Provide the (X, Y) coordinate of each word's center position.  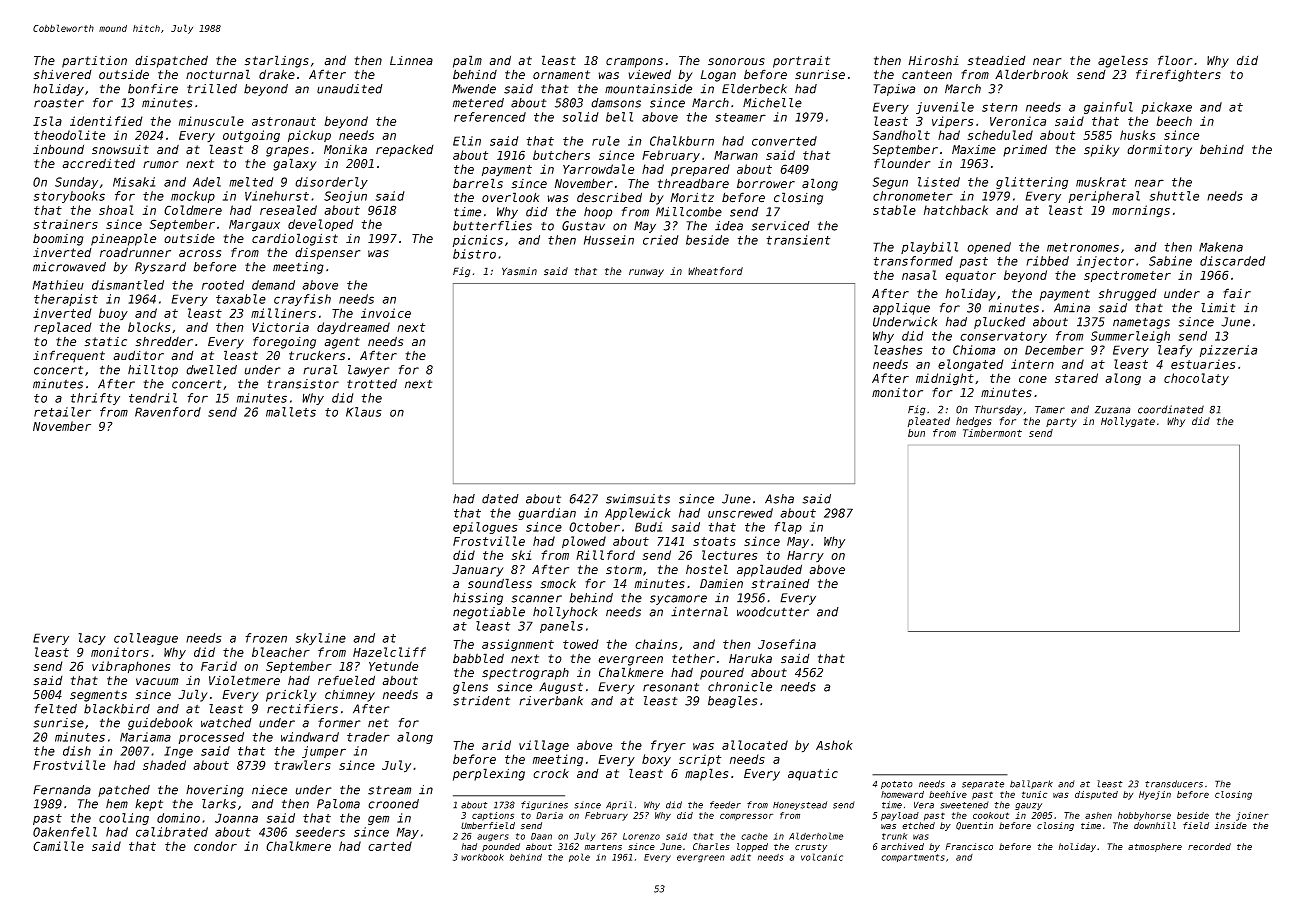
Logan (718, 76)
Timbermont (992, 433)
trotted (372, 384)
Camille (58, 846)
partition (94, 61)
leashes (898, 350)
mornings (1141, 211)
